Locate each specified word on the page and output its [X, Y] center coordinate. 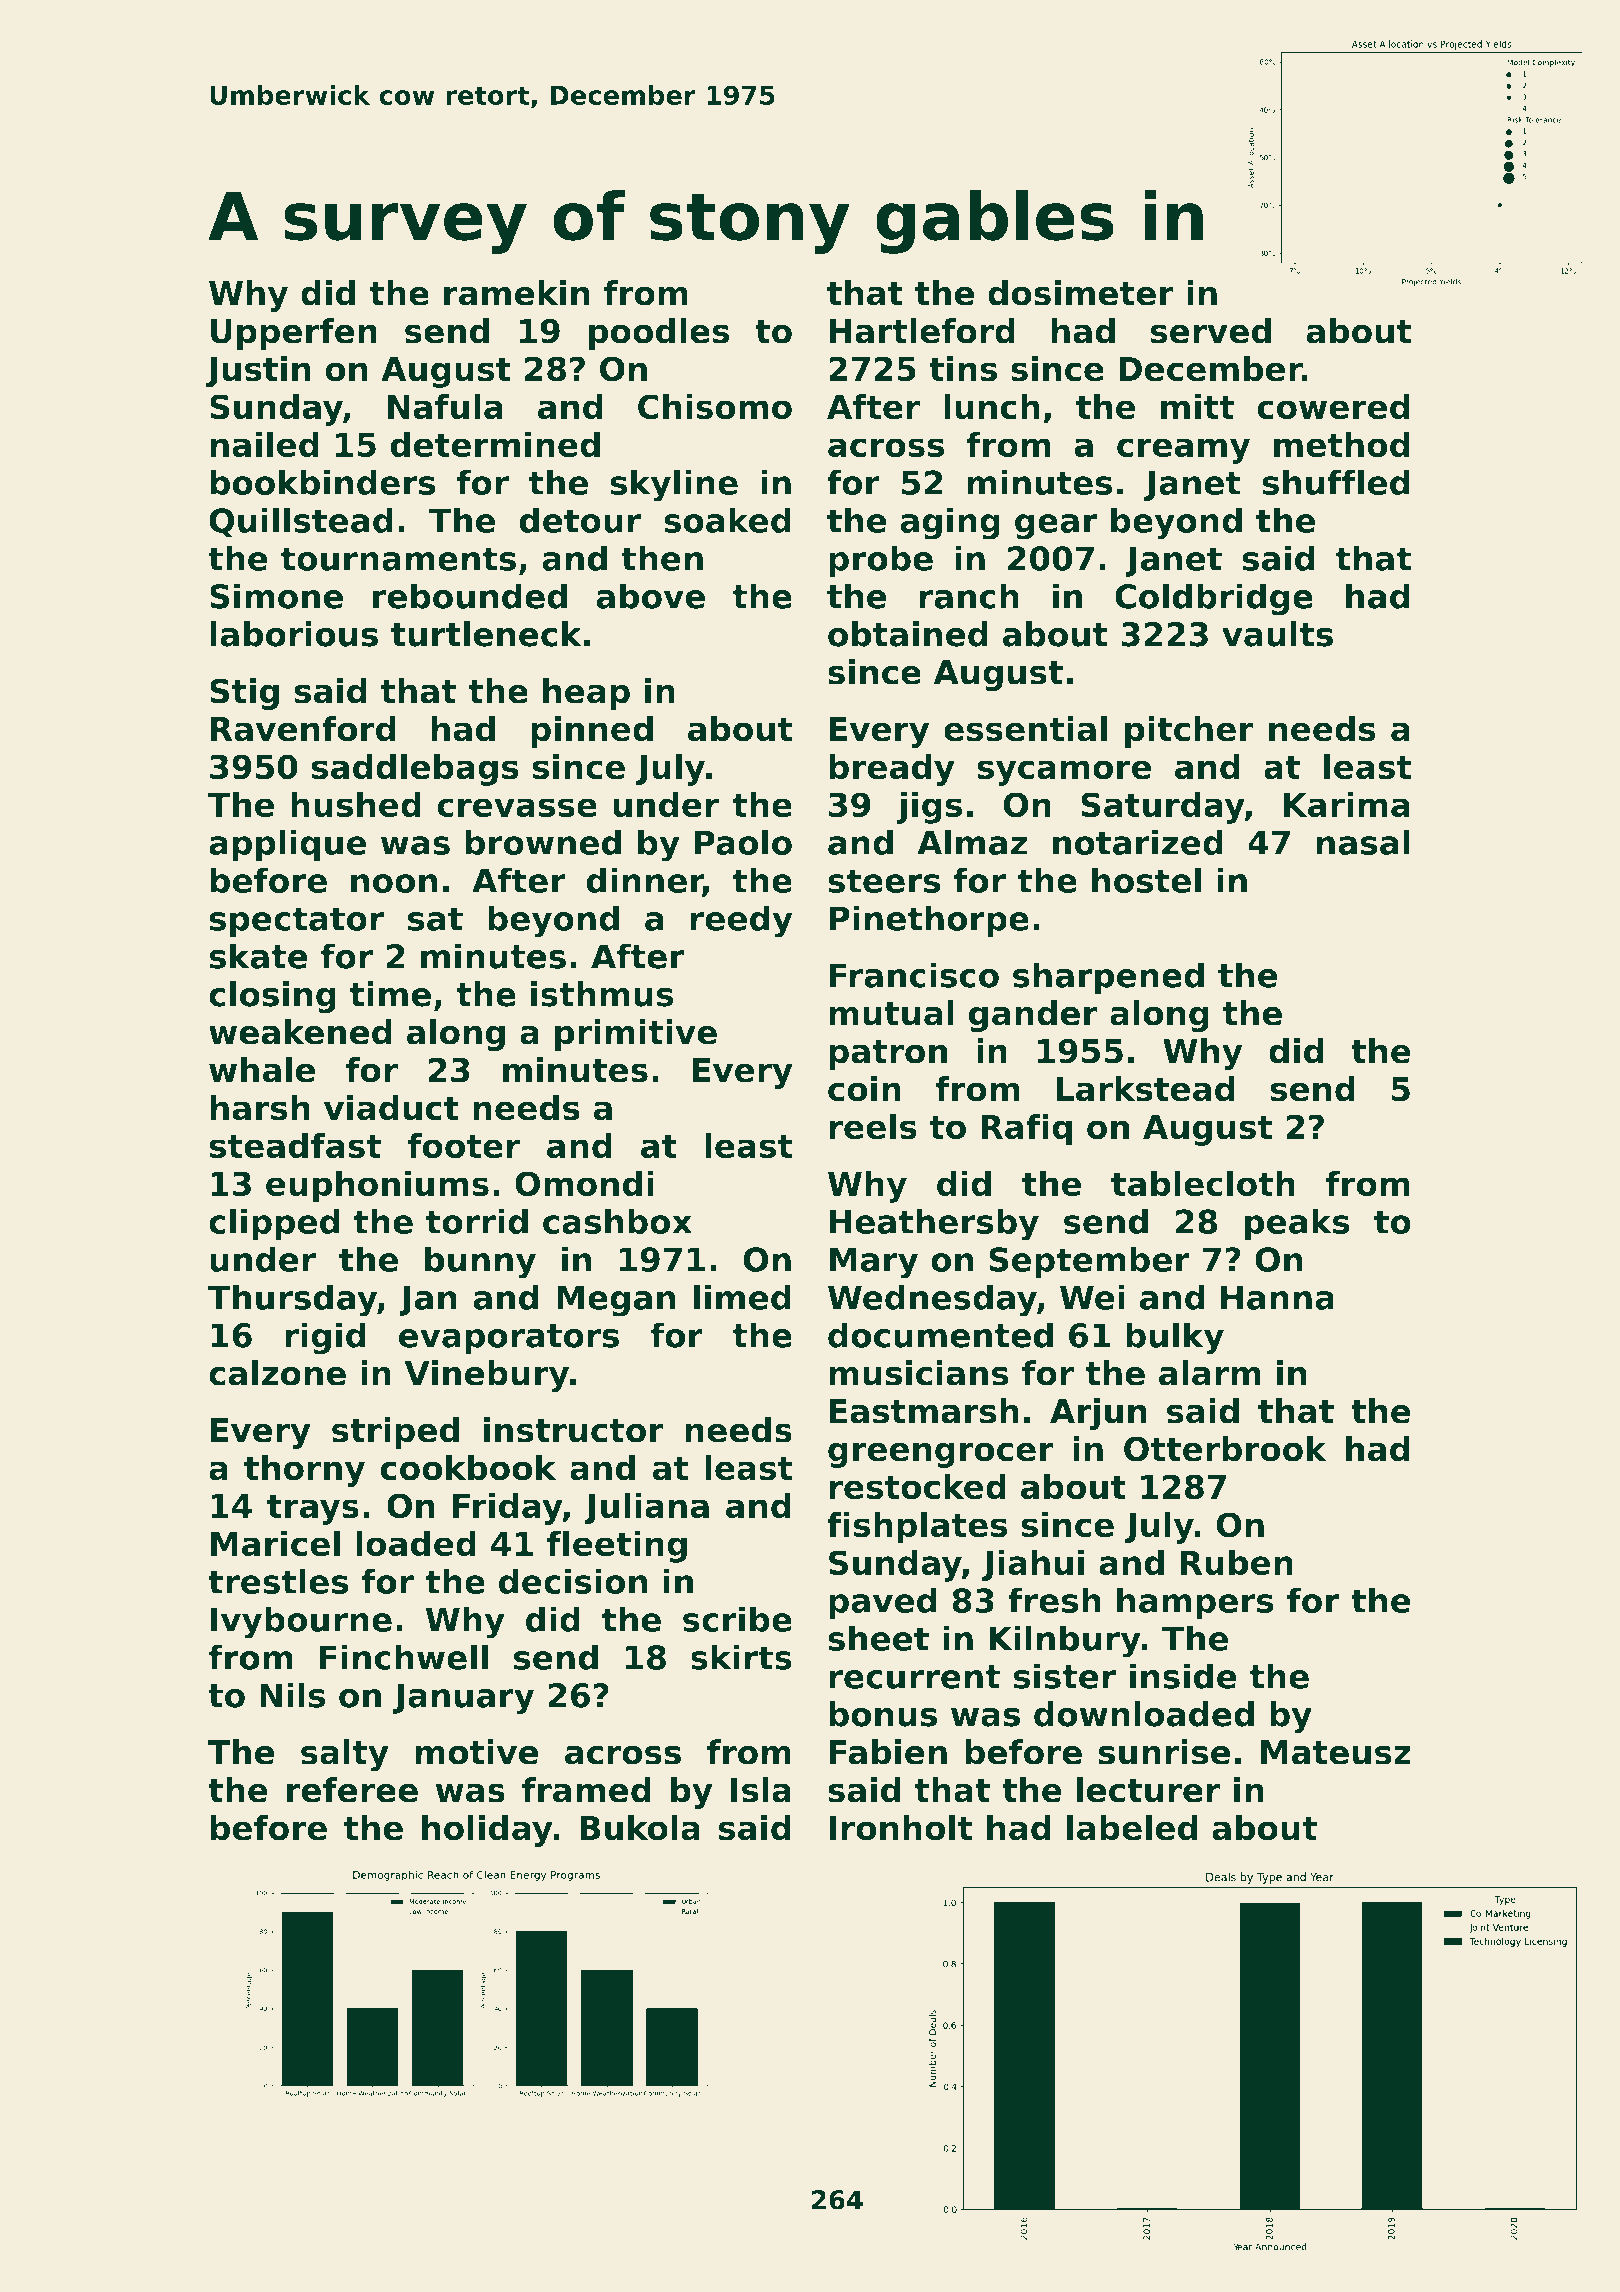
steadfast [295, 1146]
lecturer [1148, 1790]
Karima [1347, 804]
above [650, 596]
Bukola [640, 1828]
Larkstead [1145, 1089]
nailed [264, 444]
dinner [644, 881]
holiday [487, 1831]
